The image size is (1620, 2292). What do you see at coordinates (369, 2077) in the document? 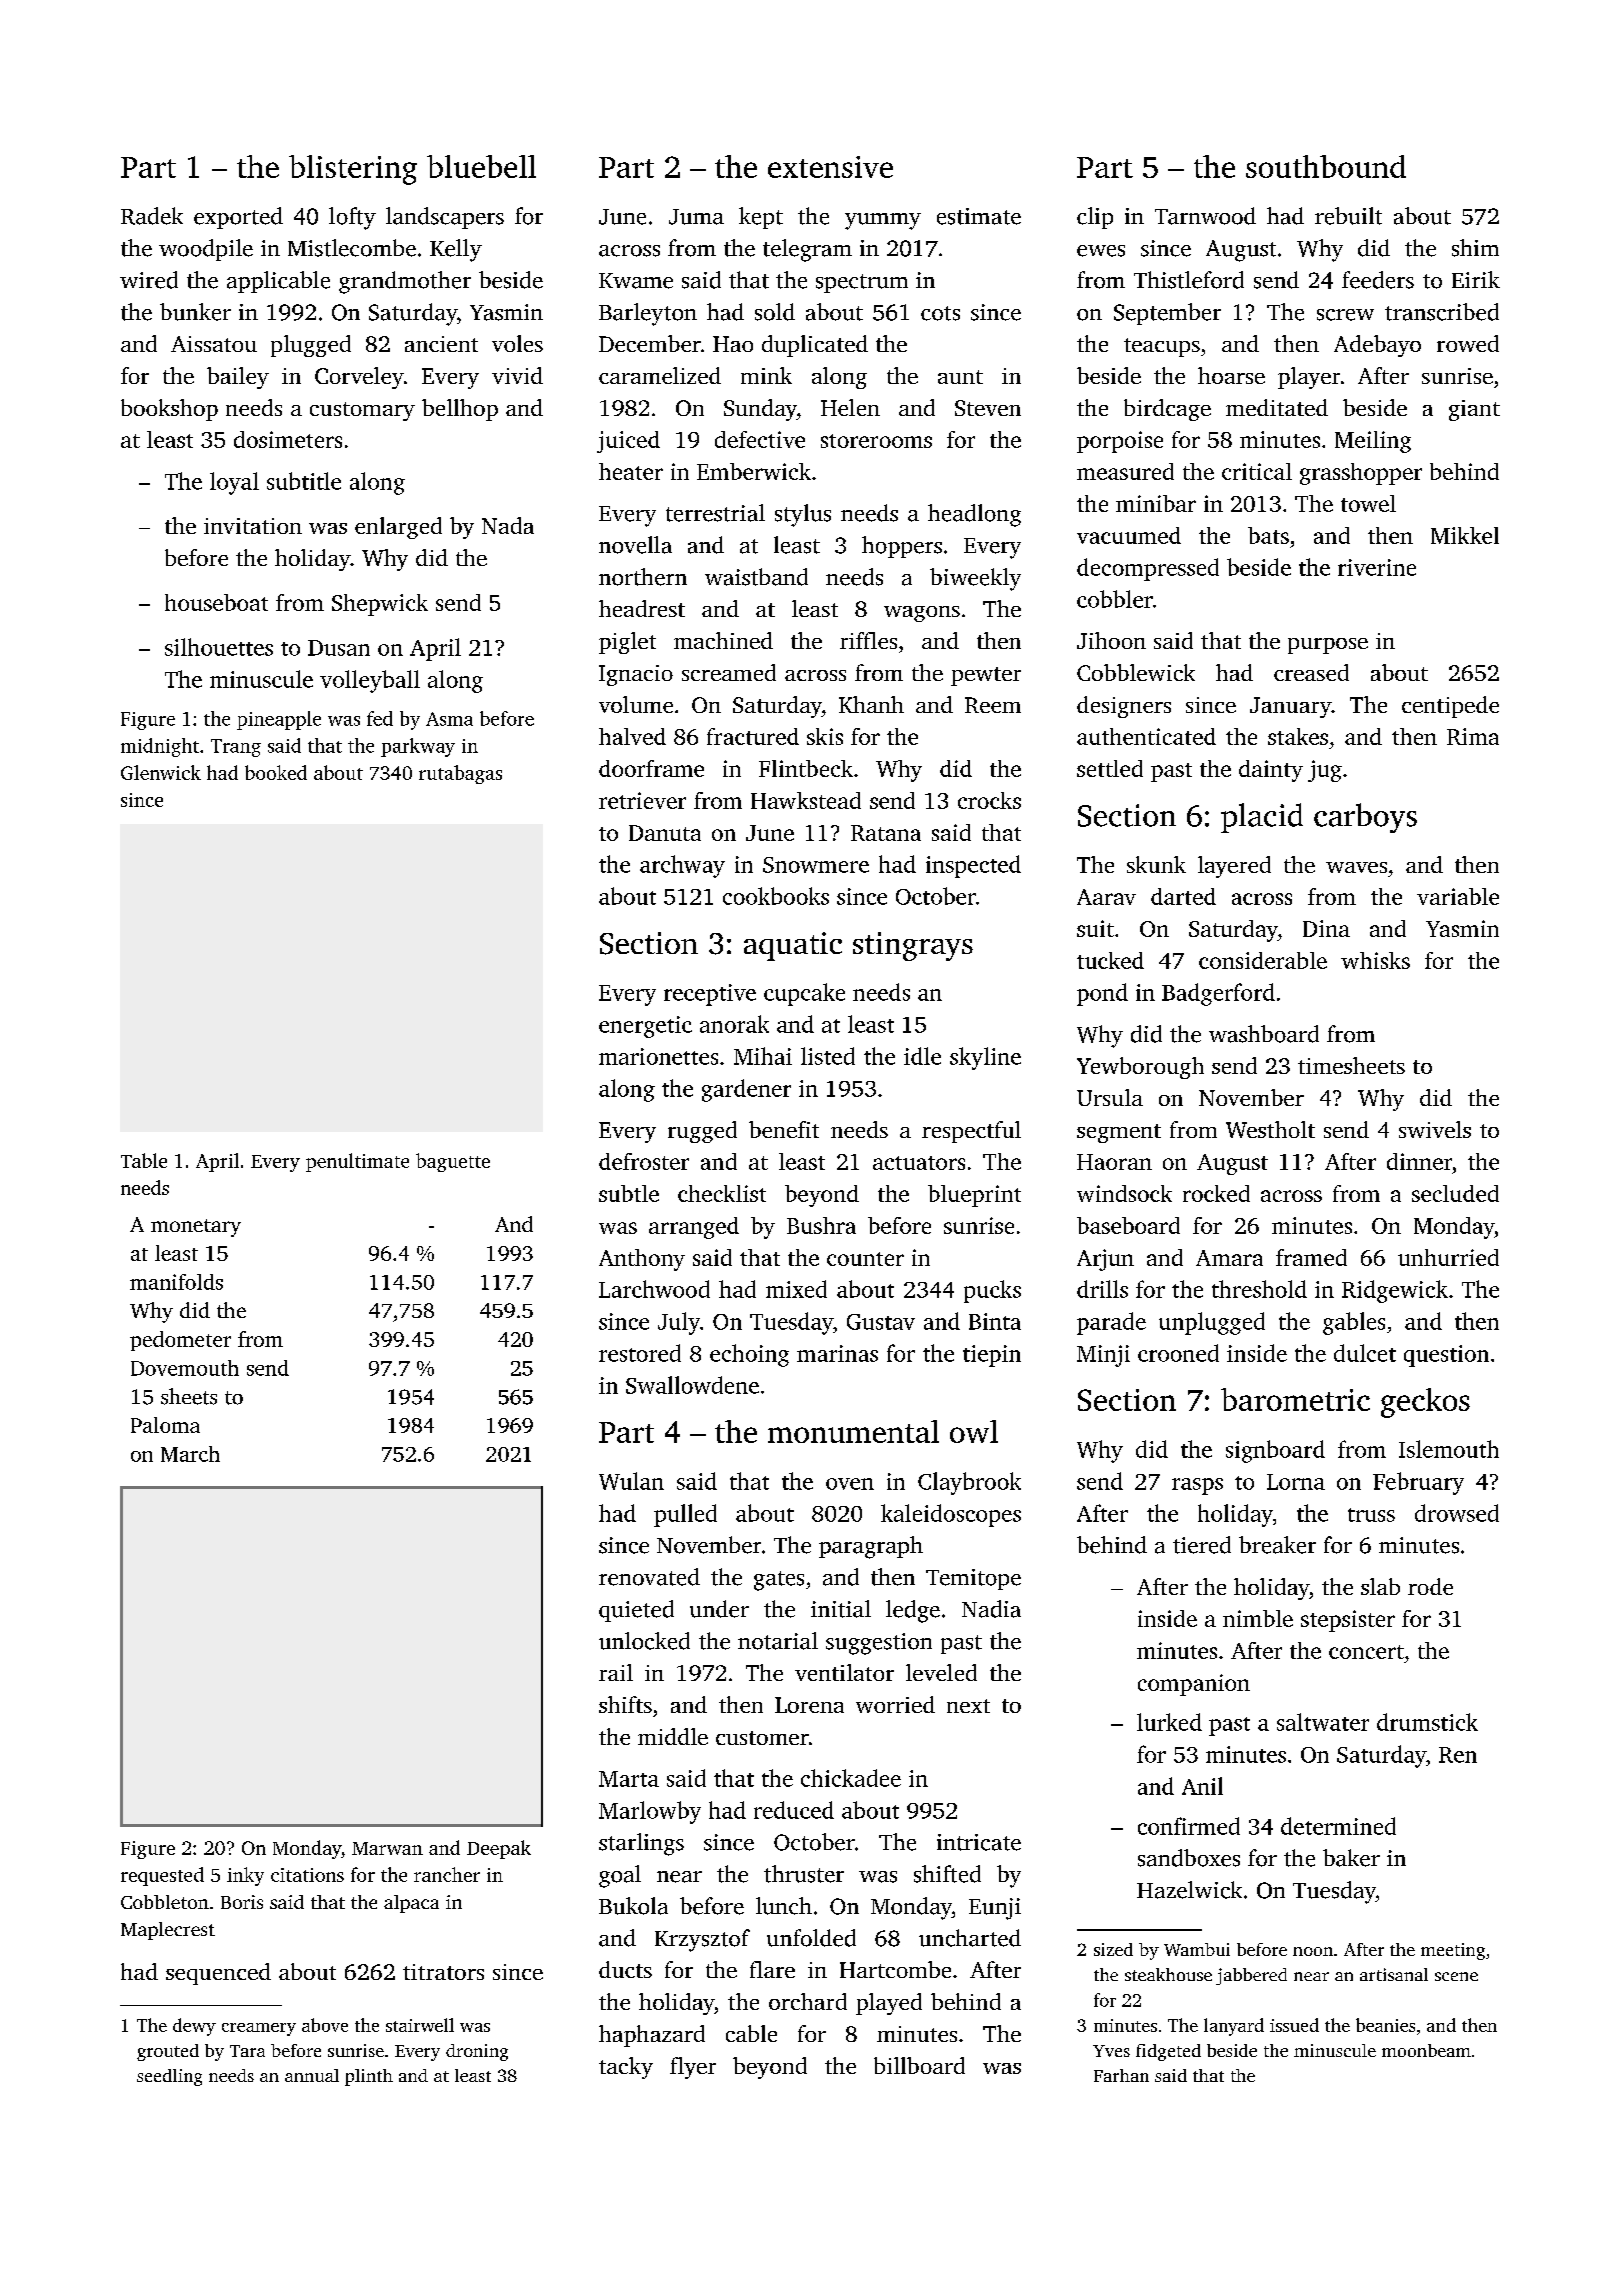
I see `plinth` at bounding box center [369, 2077].
